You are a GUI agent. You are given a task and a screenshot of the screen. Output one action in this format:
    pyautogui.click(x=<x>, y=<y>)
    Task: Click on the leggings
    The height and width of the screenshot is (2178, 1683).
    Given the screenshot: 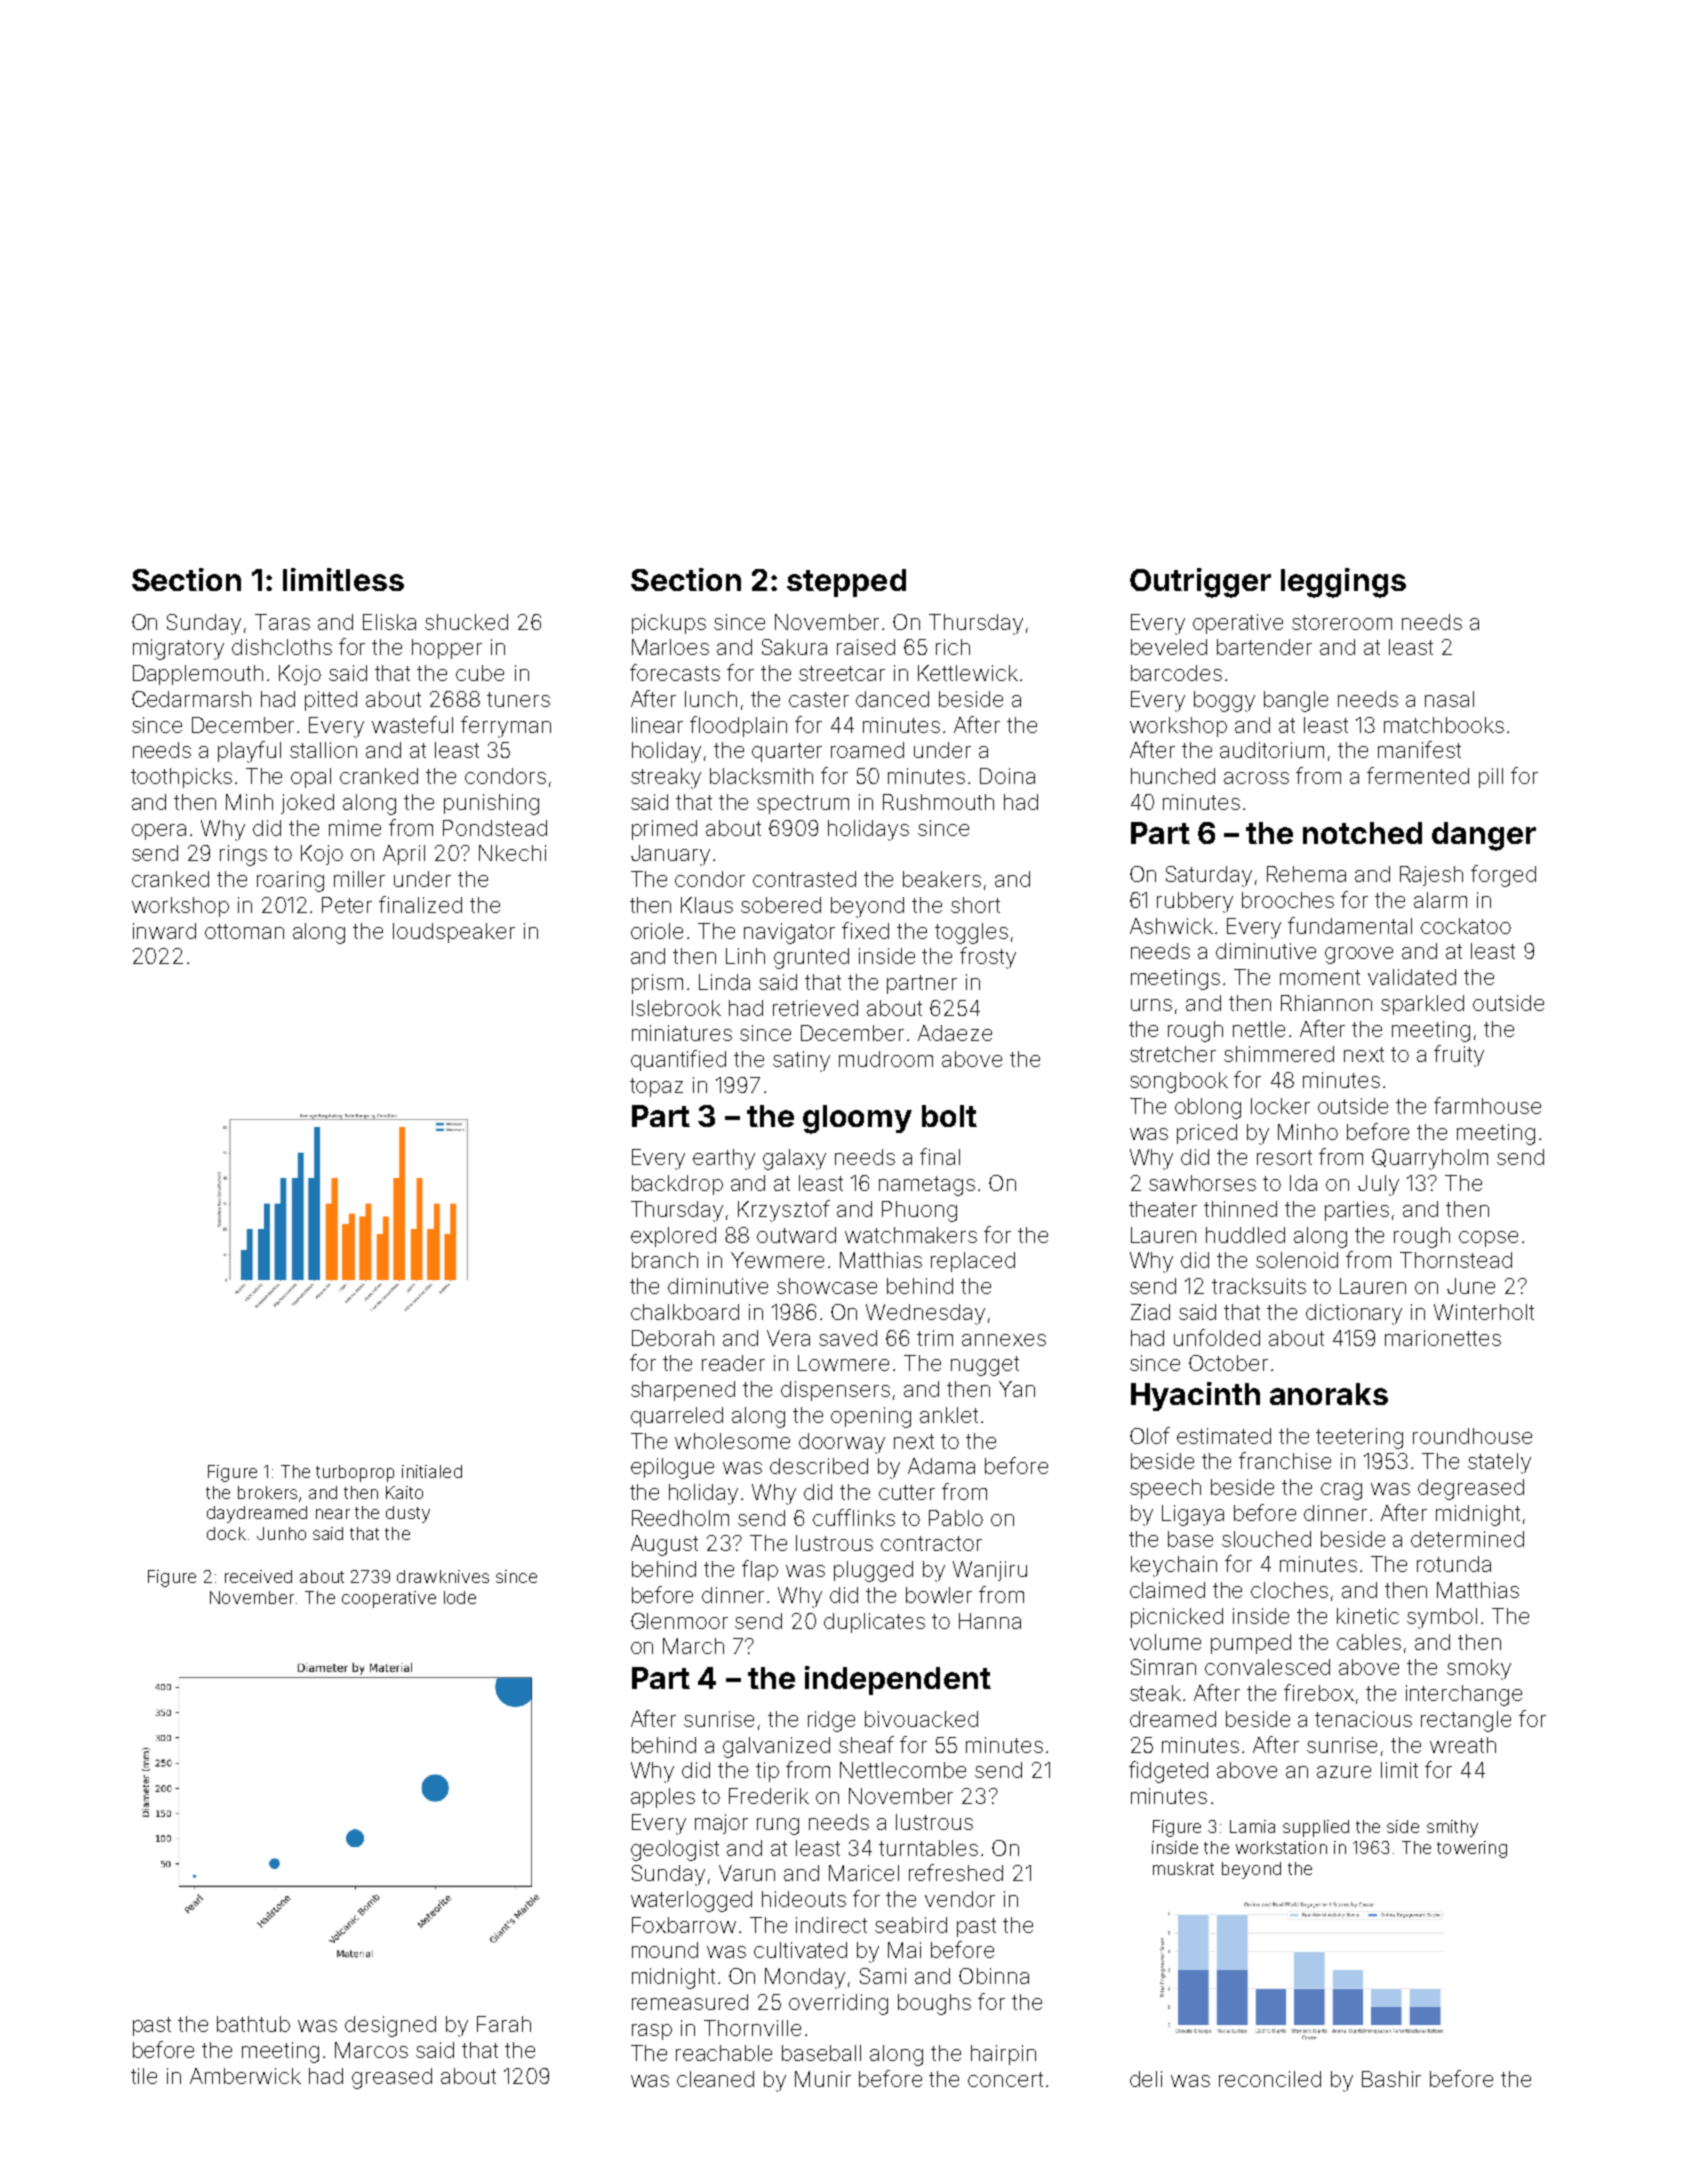 What is the action you would take?
    pyautogui.click(x=1343, y=583)
